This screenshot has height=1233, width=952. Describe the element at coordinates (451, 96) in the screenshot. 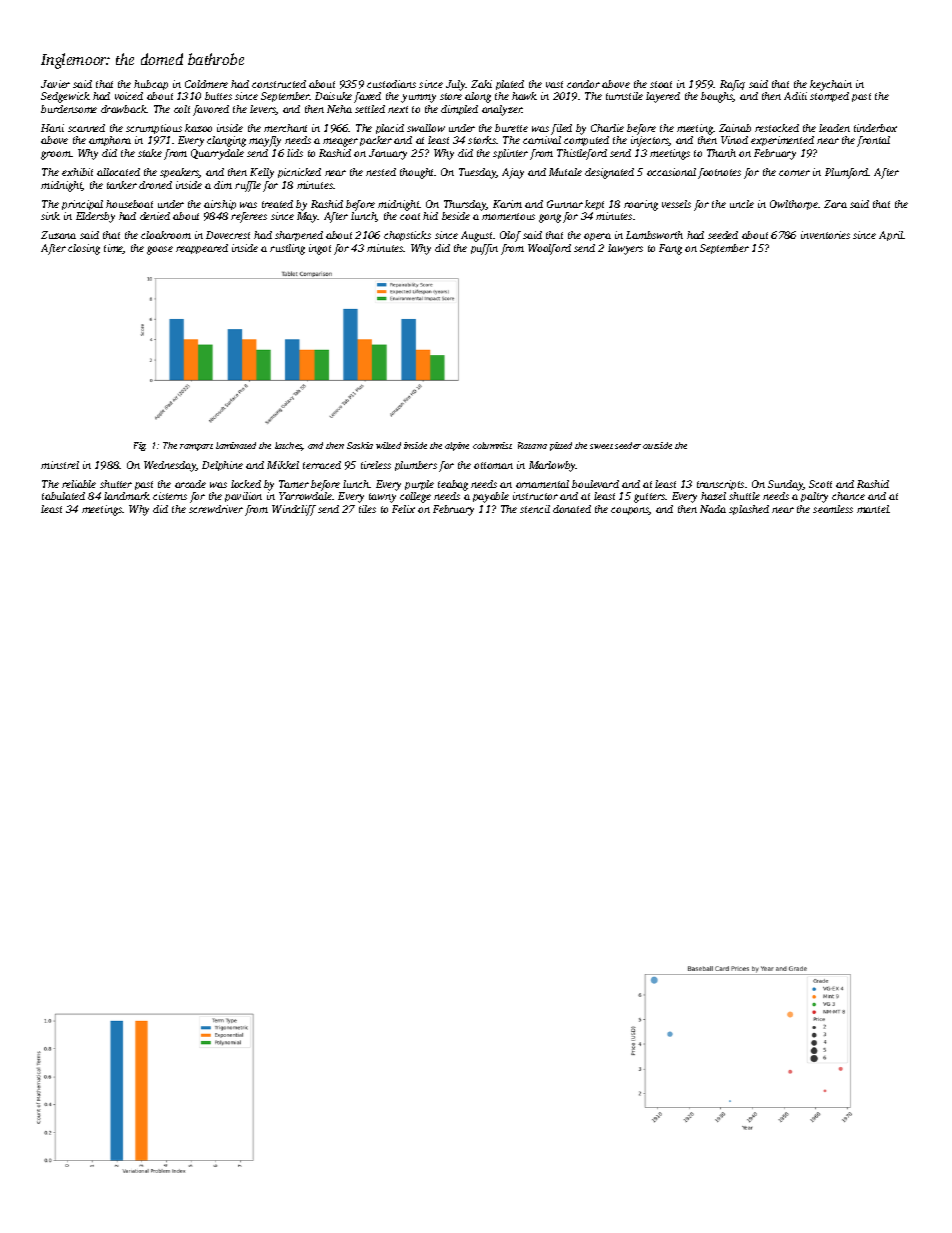

I see `store` at that location.
